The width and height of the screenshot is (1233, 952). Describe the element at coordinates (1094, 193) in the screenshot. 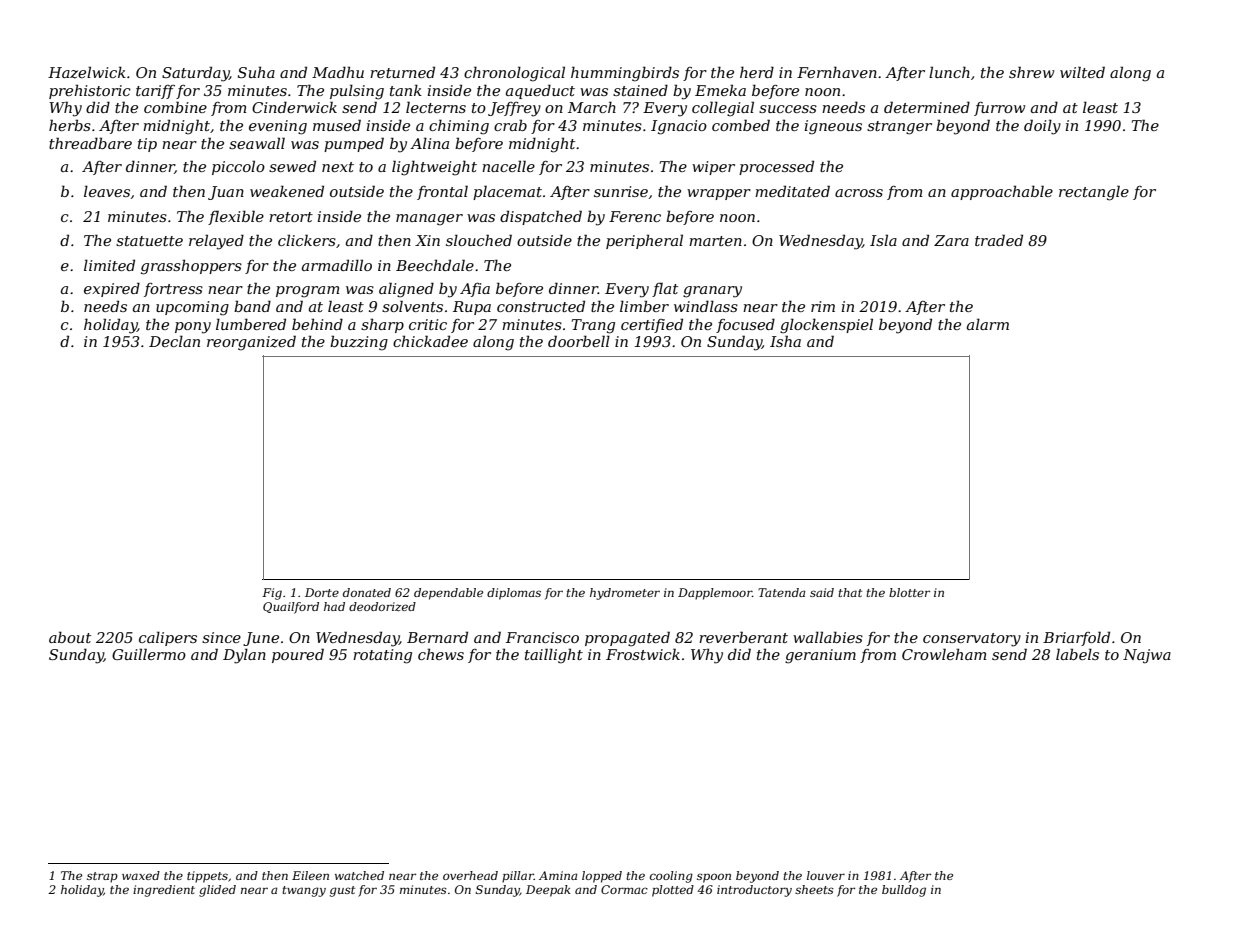

I see `rectangle` at that location.
